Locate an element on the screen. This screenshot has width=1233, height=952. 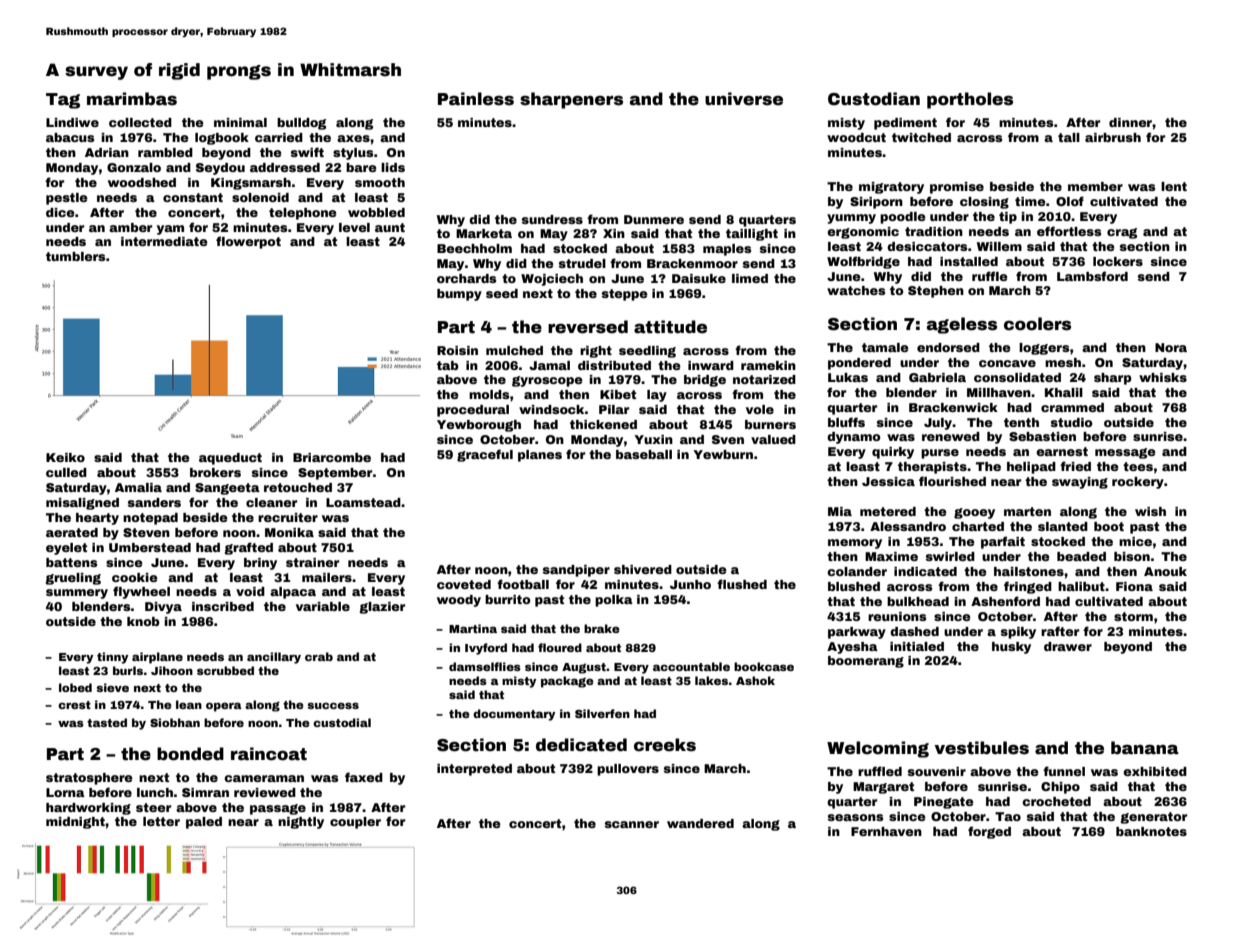
lent is located at coordinates (1174, 186).
